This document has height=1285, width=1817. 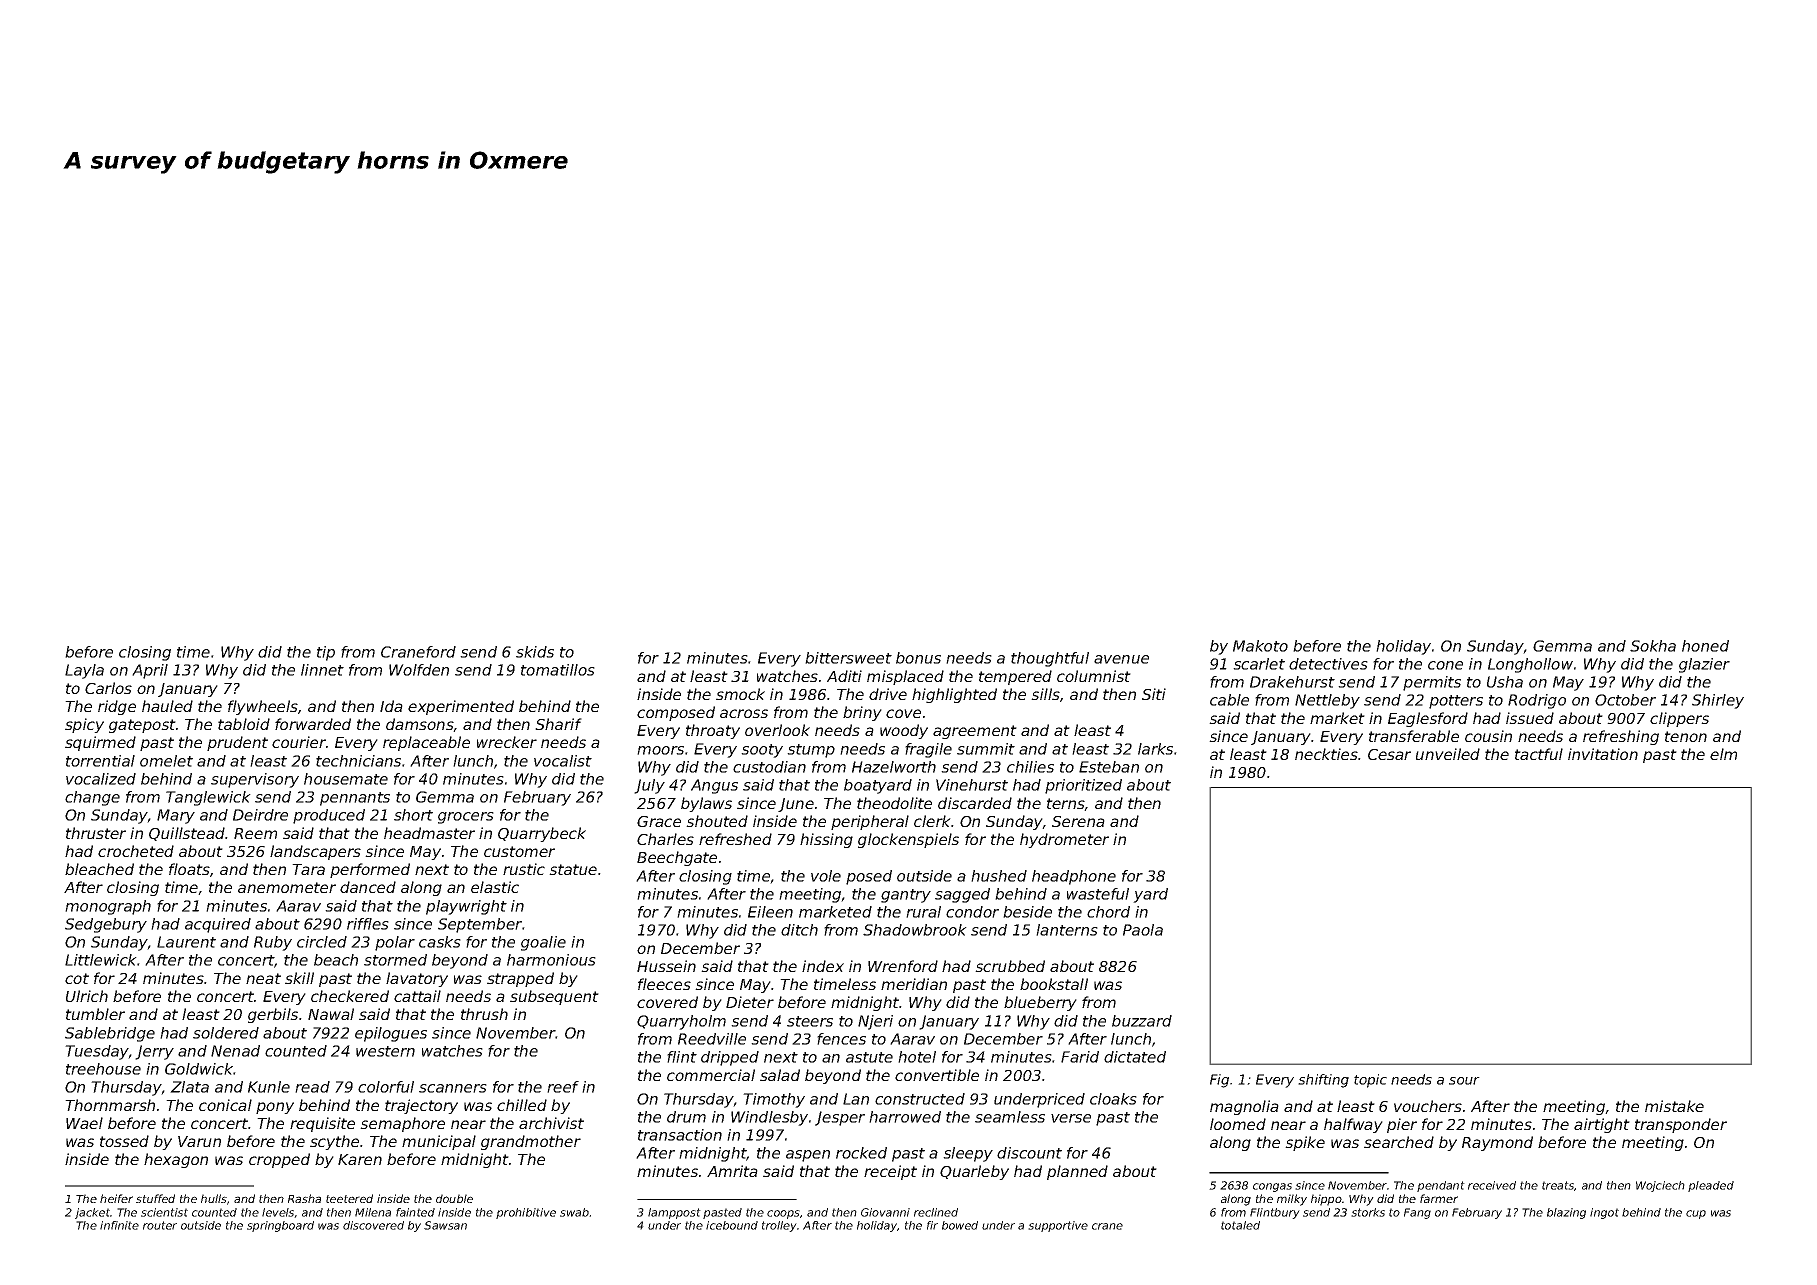 I want to click on cup, so click(x=1696, y=1214).
